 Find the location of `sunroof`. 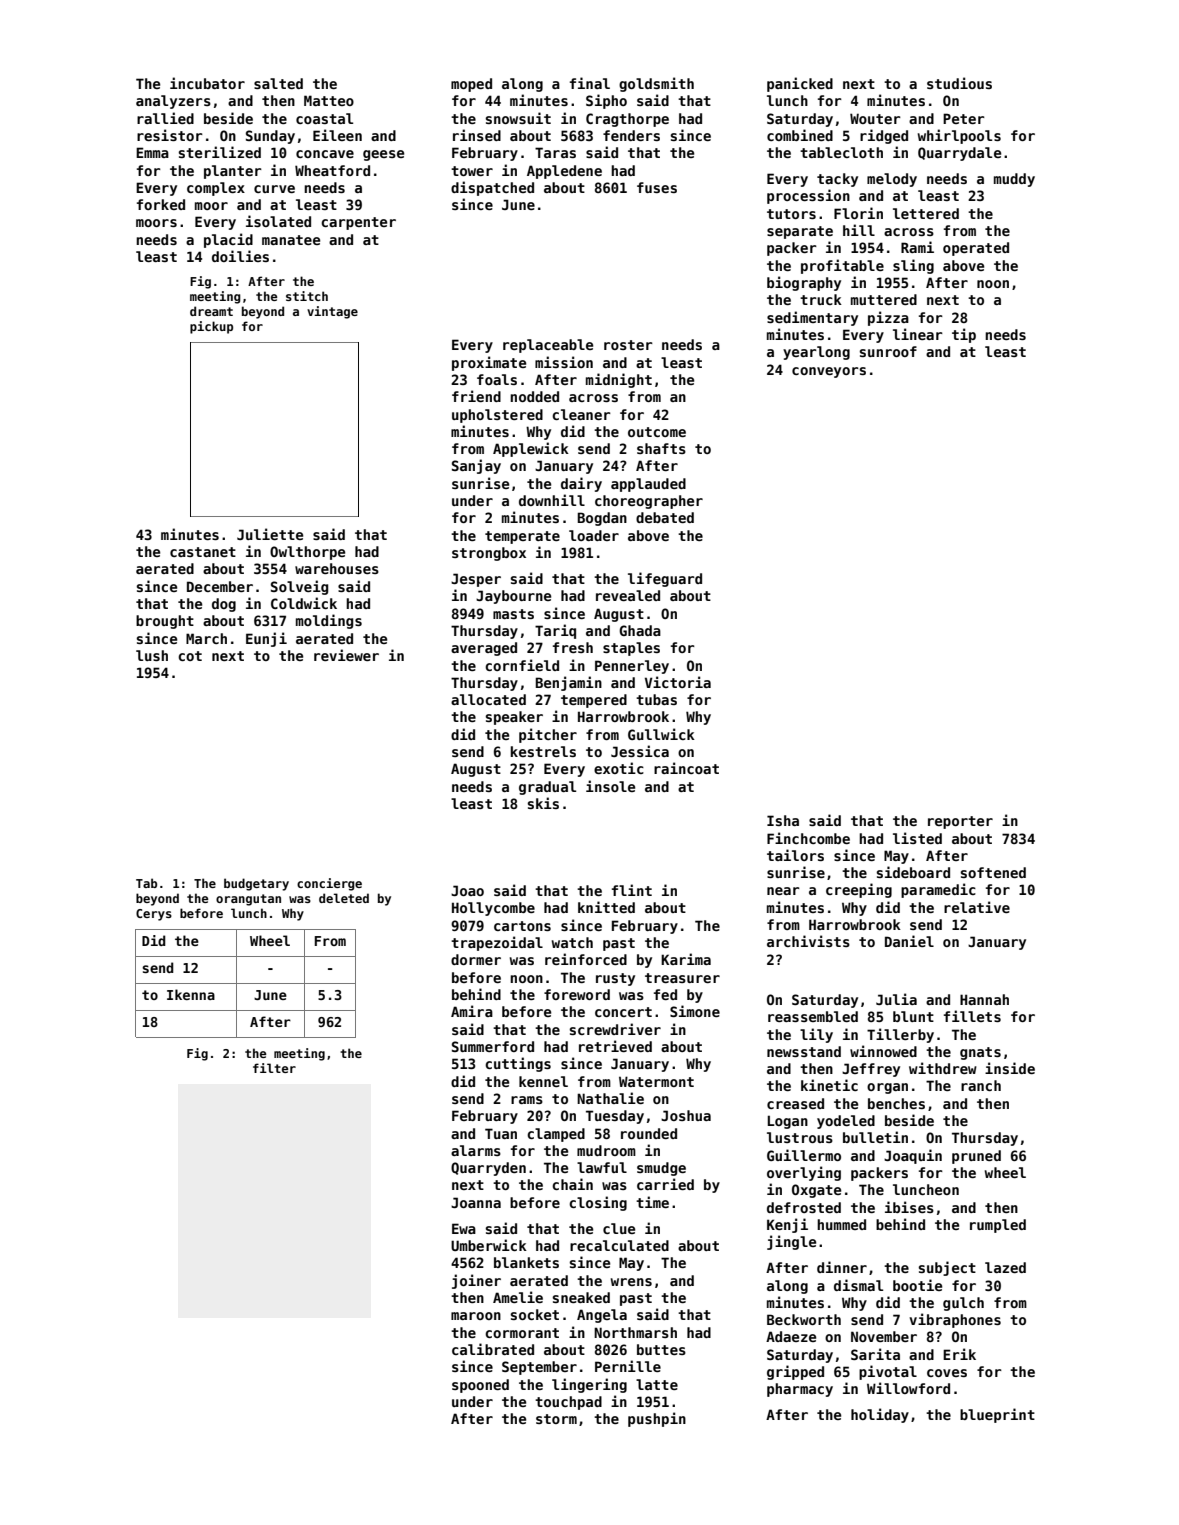

sunroof is located at coordinates (888, 351).
